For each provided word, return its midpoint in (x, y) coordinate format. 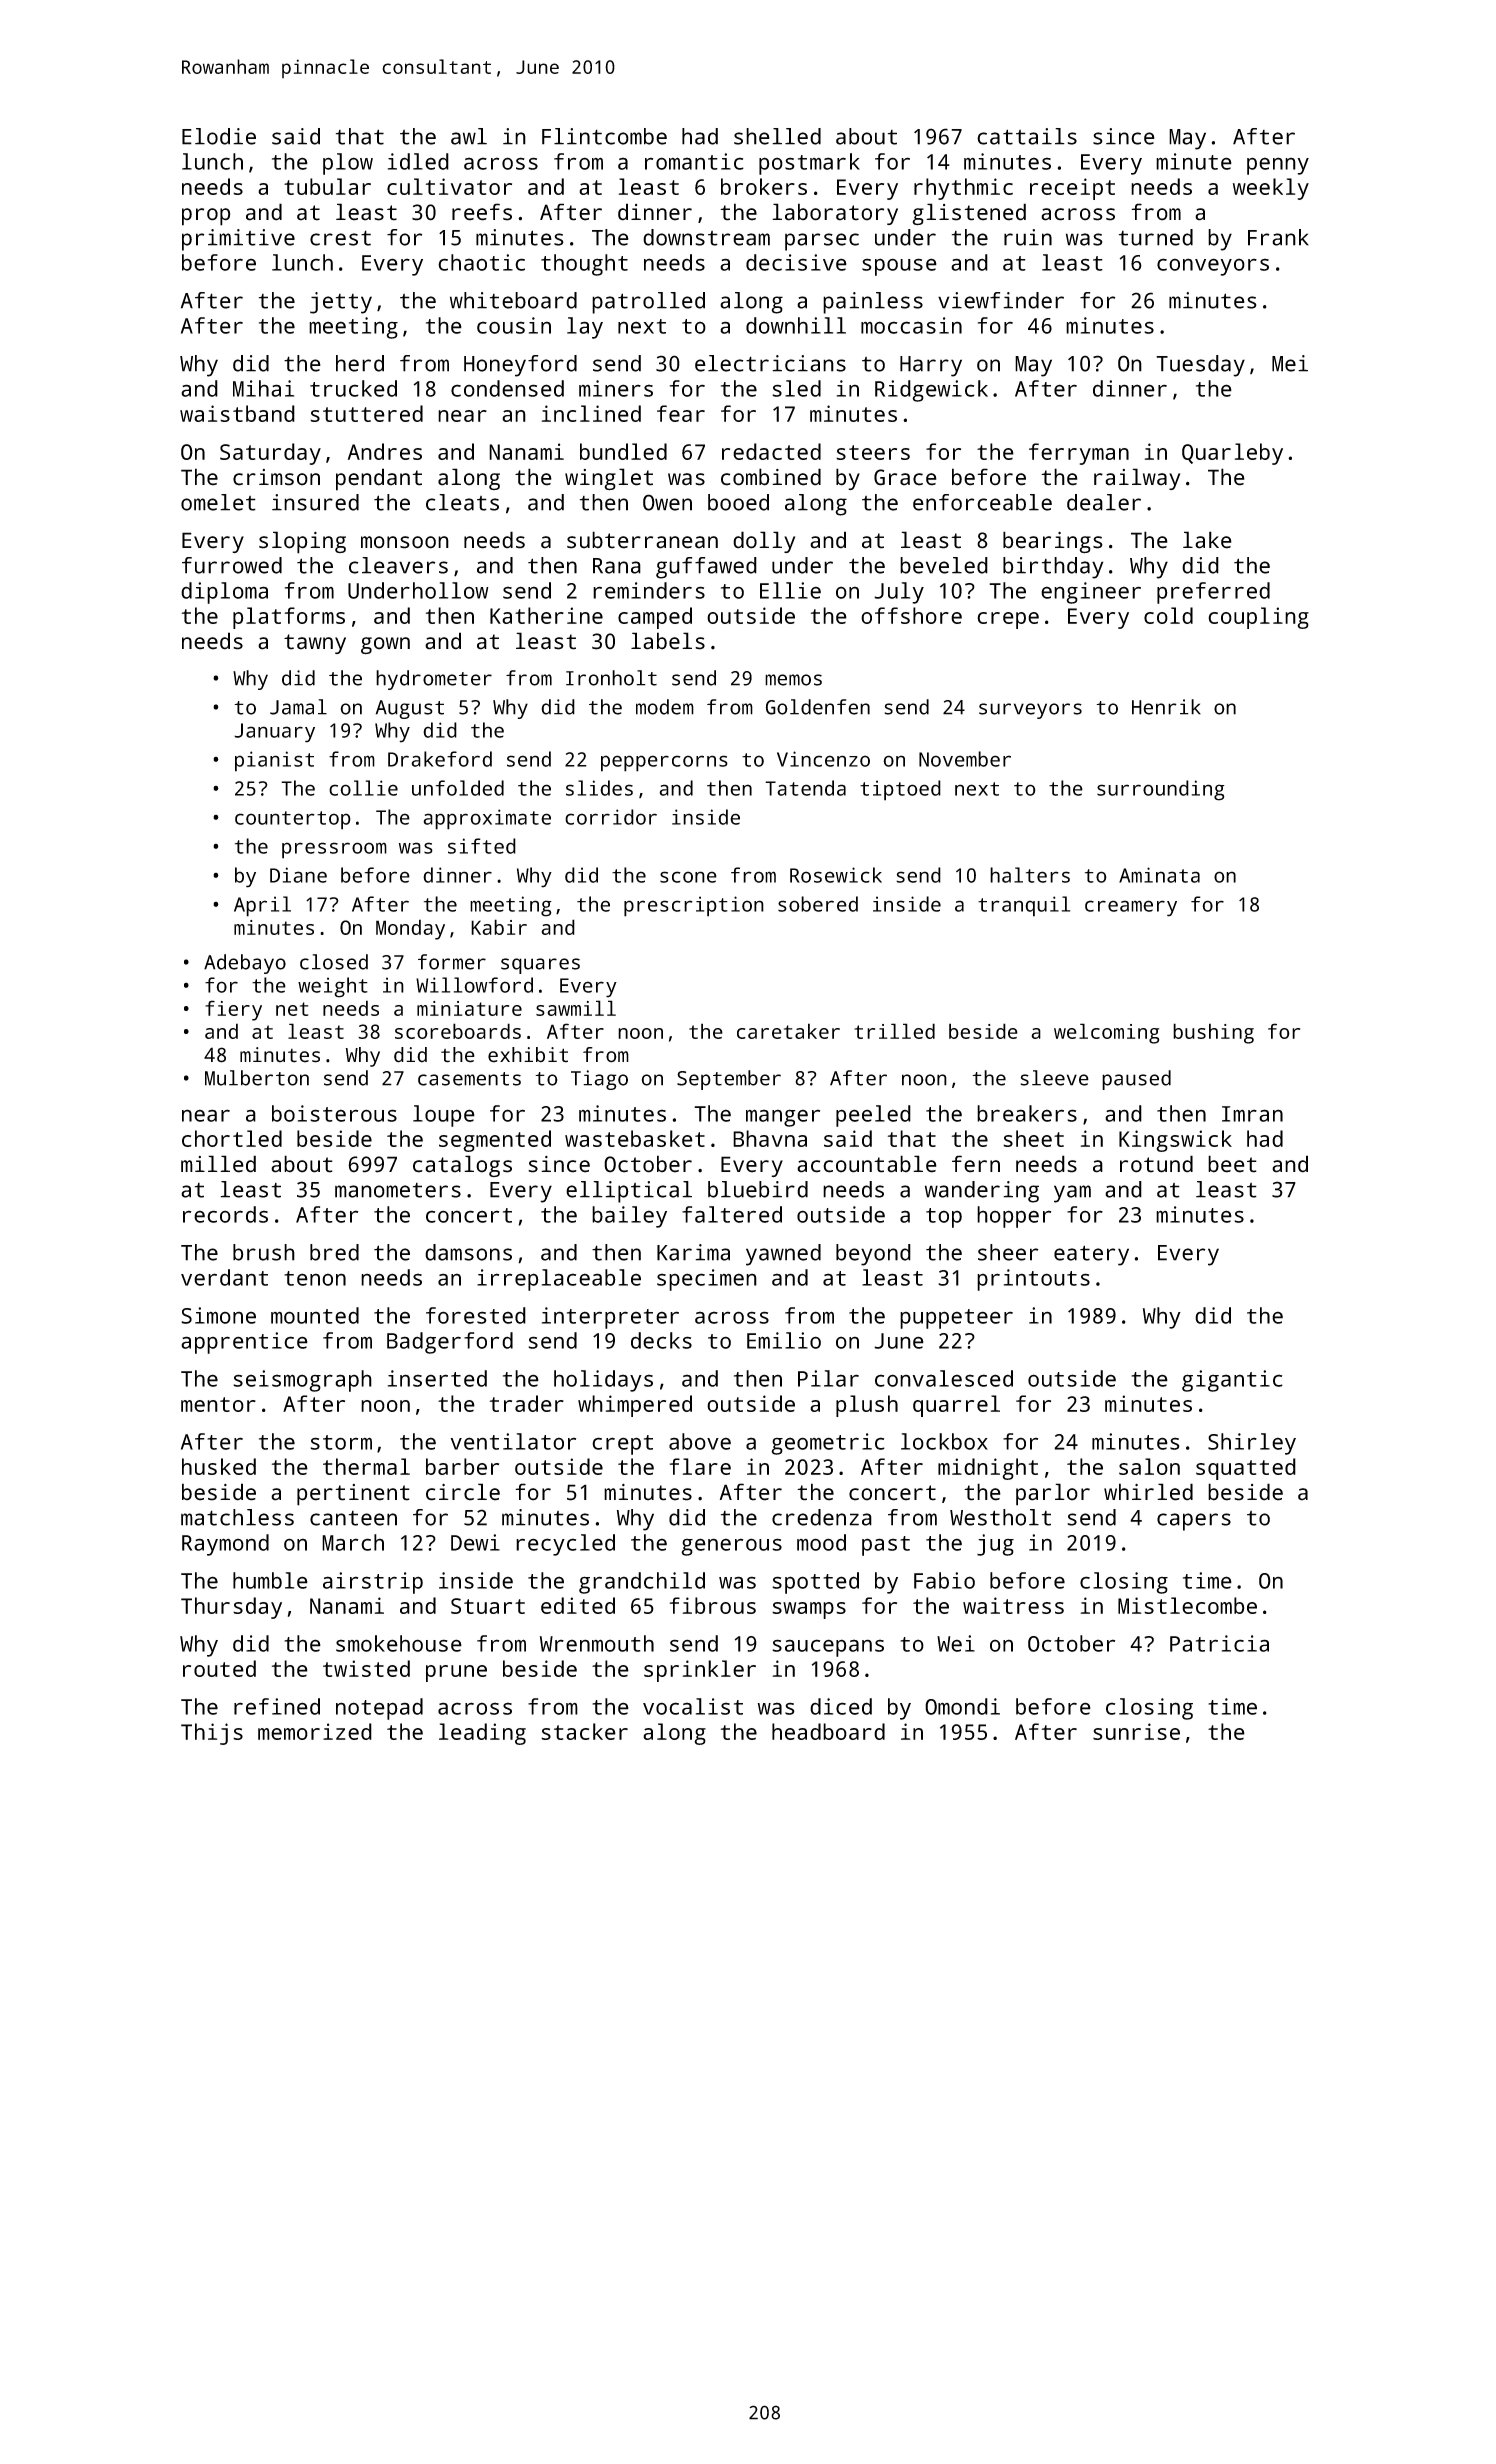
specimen (707, 1280)
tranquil (1024, 906)
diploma (224, 593)
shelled (777, 136)
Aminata (1159, 875)
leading (482, 1734)
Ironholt (611, 678)
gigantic (1232, 1381)
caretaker (788, 1031)
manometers (398, 1190)
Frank (1278, 237)
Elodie (219, 136)
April (262, 906)
